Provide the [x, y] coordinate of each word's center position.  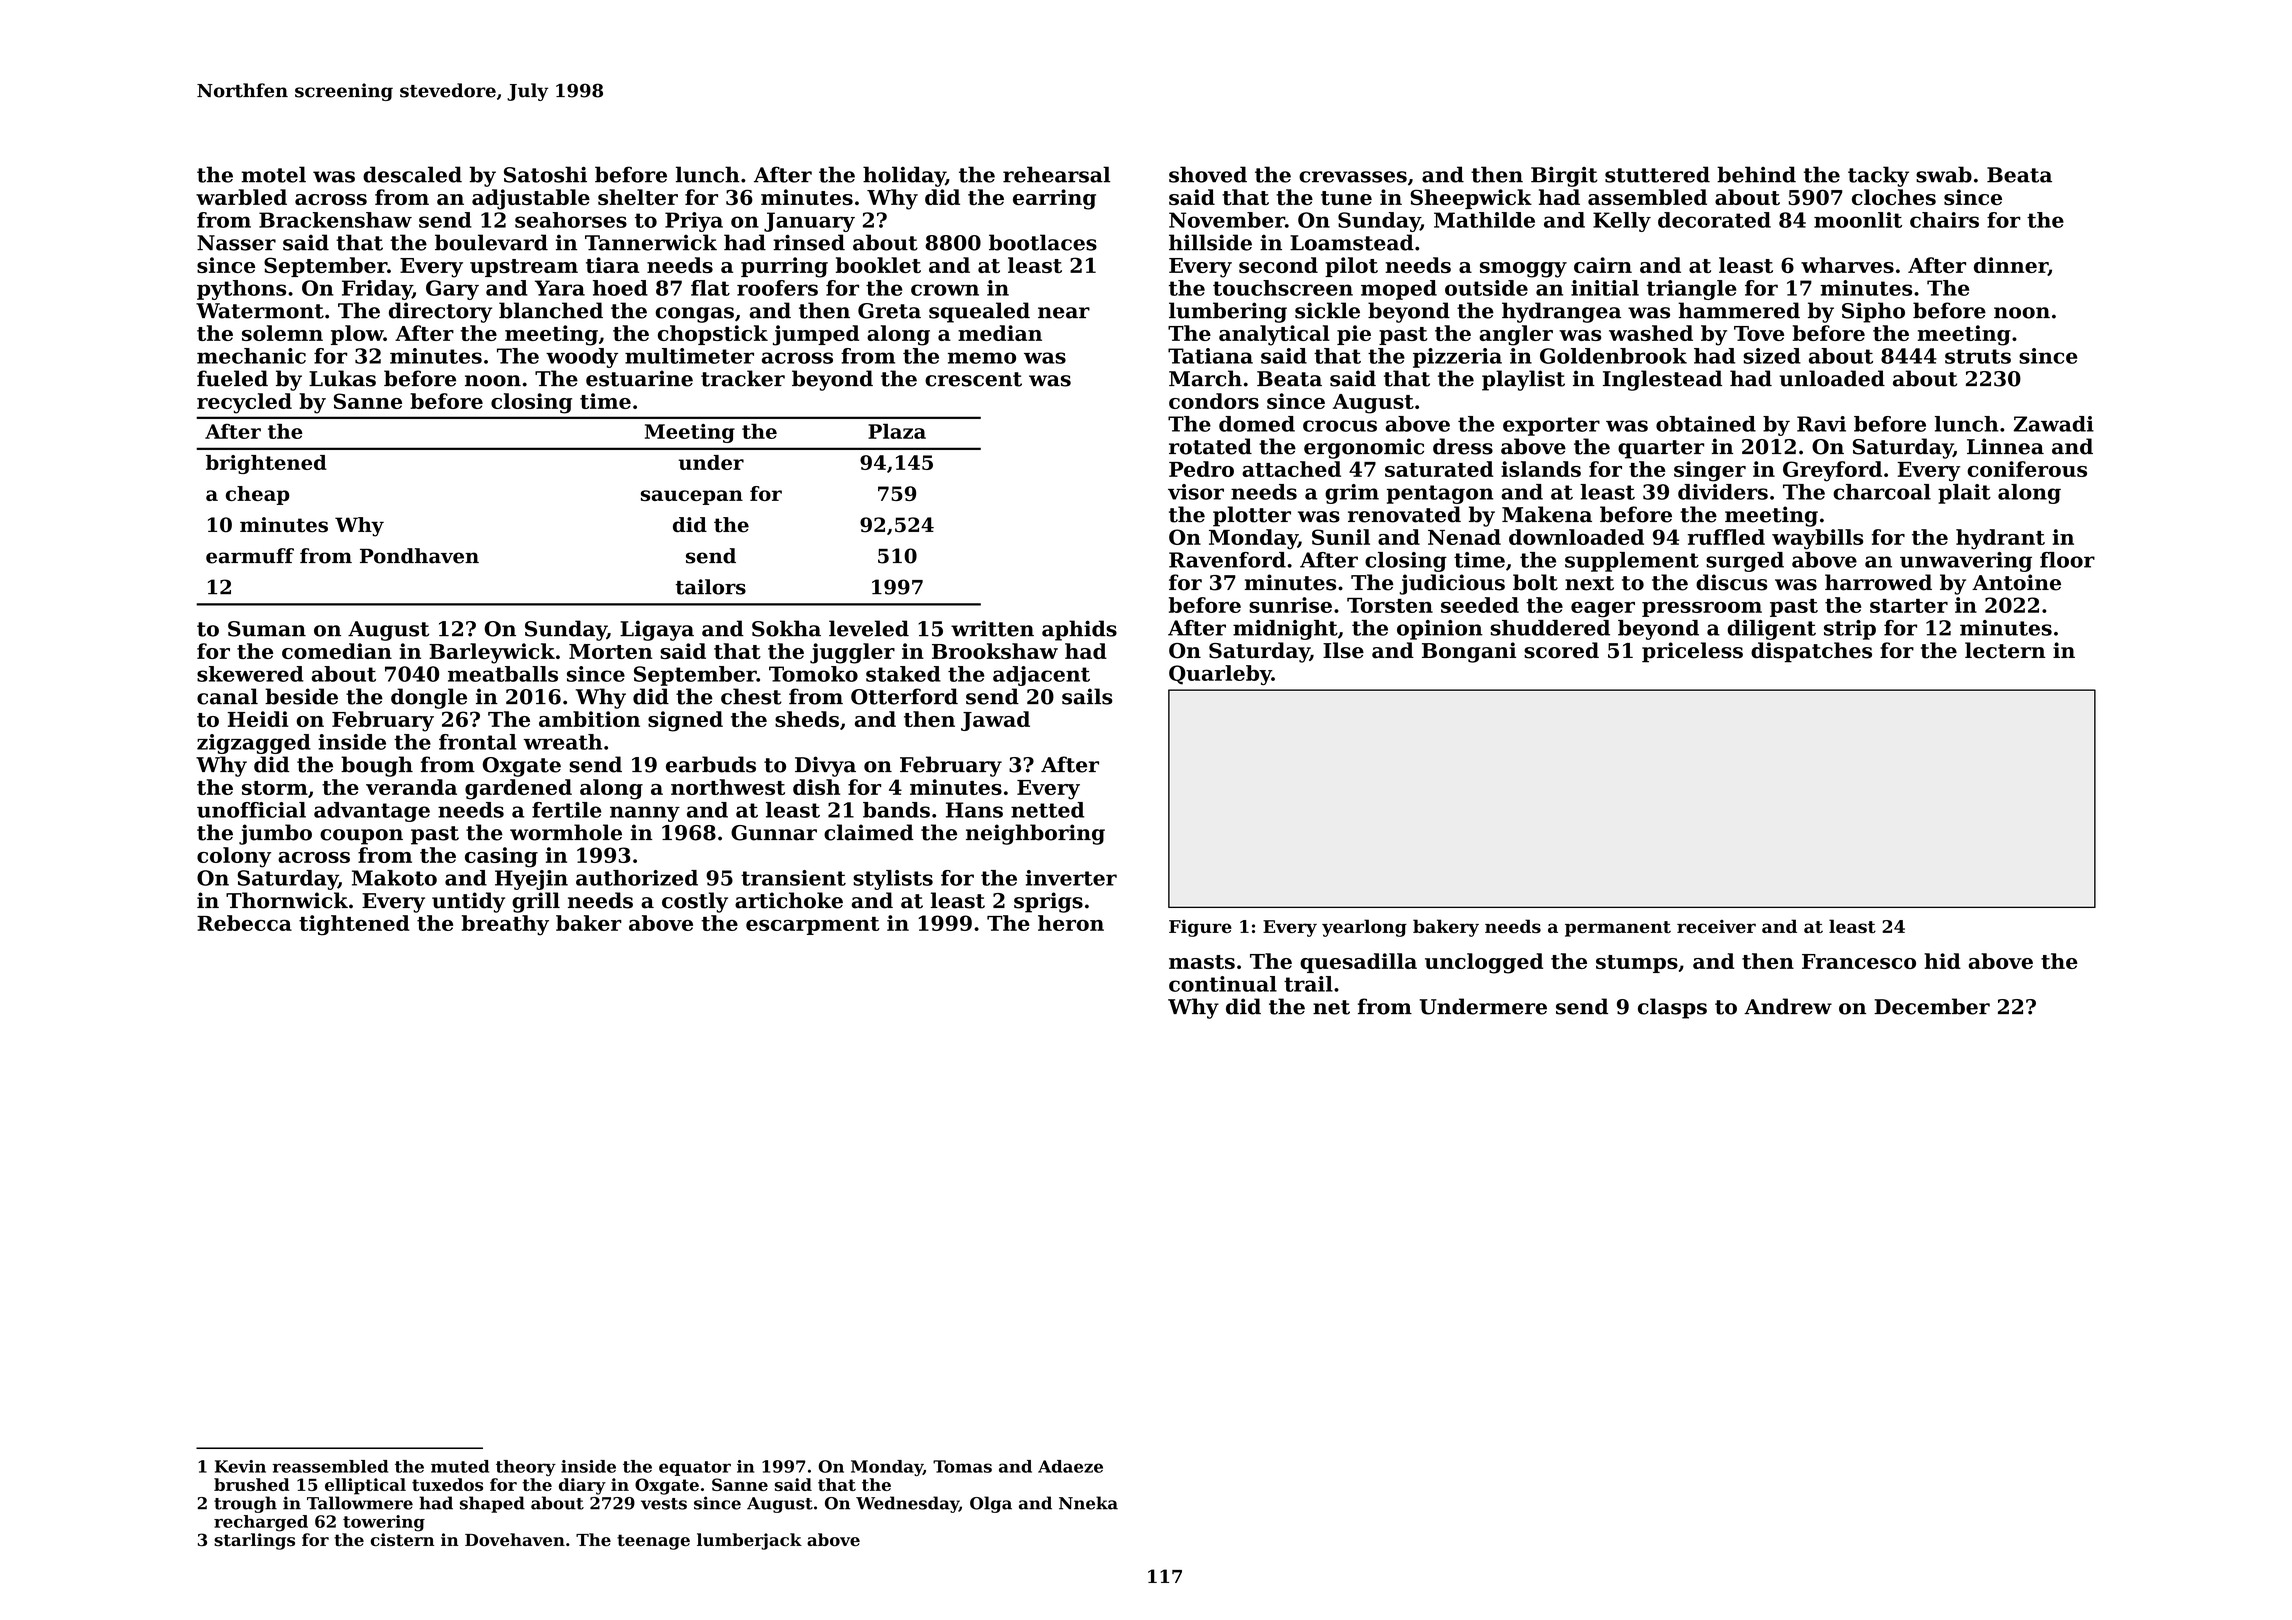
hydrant [2000, 539]
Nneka [1088, 1503]
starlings [254, 1541]
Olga [991, 1504]
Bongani [1469, 652]
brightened [266, 464]
